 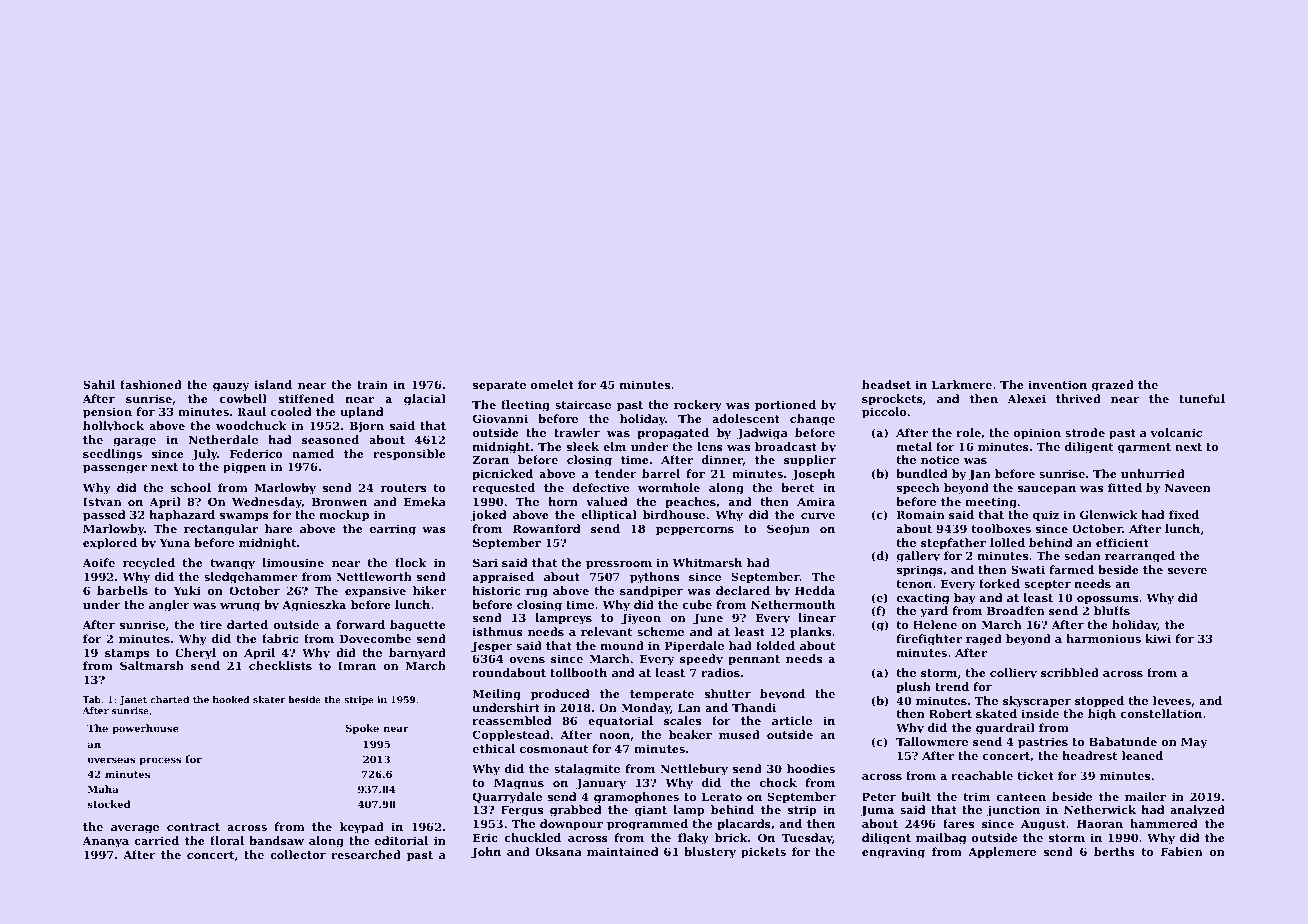 What do you see at coordinates (984, 640) in the screenshot?
I see `raged` at bounding box center [984, 640].
